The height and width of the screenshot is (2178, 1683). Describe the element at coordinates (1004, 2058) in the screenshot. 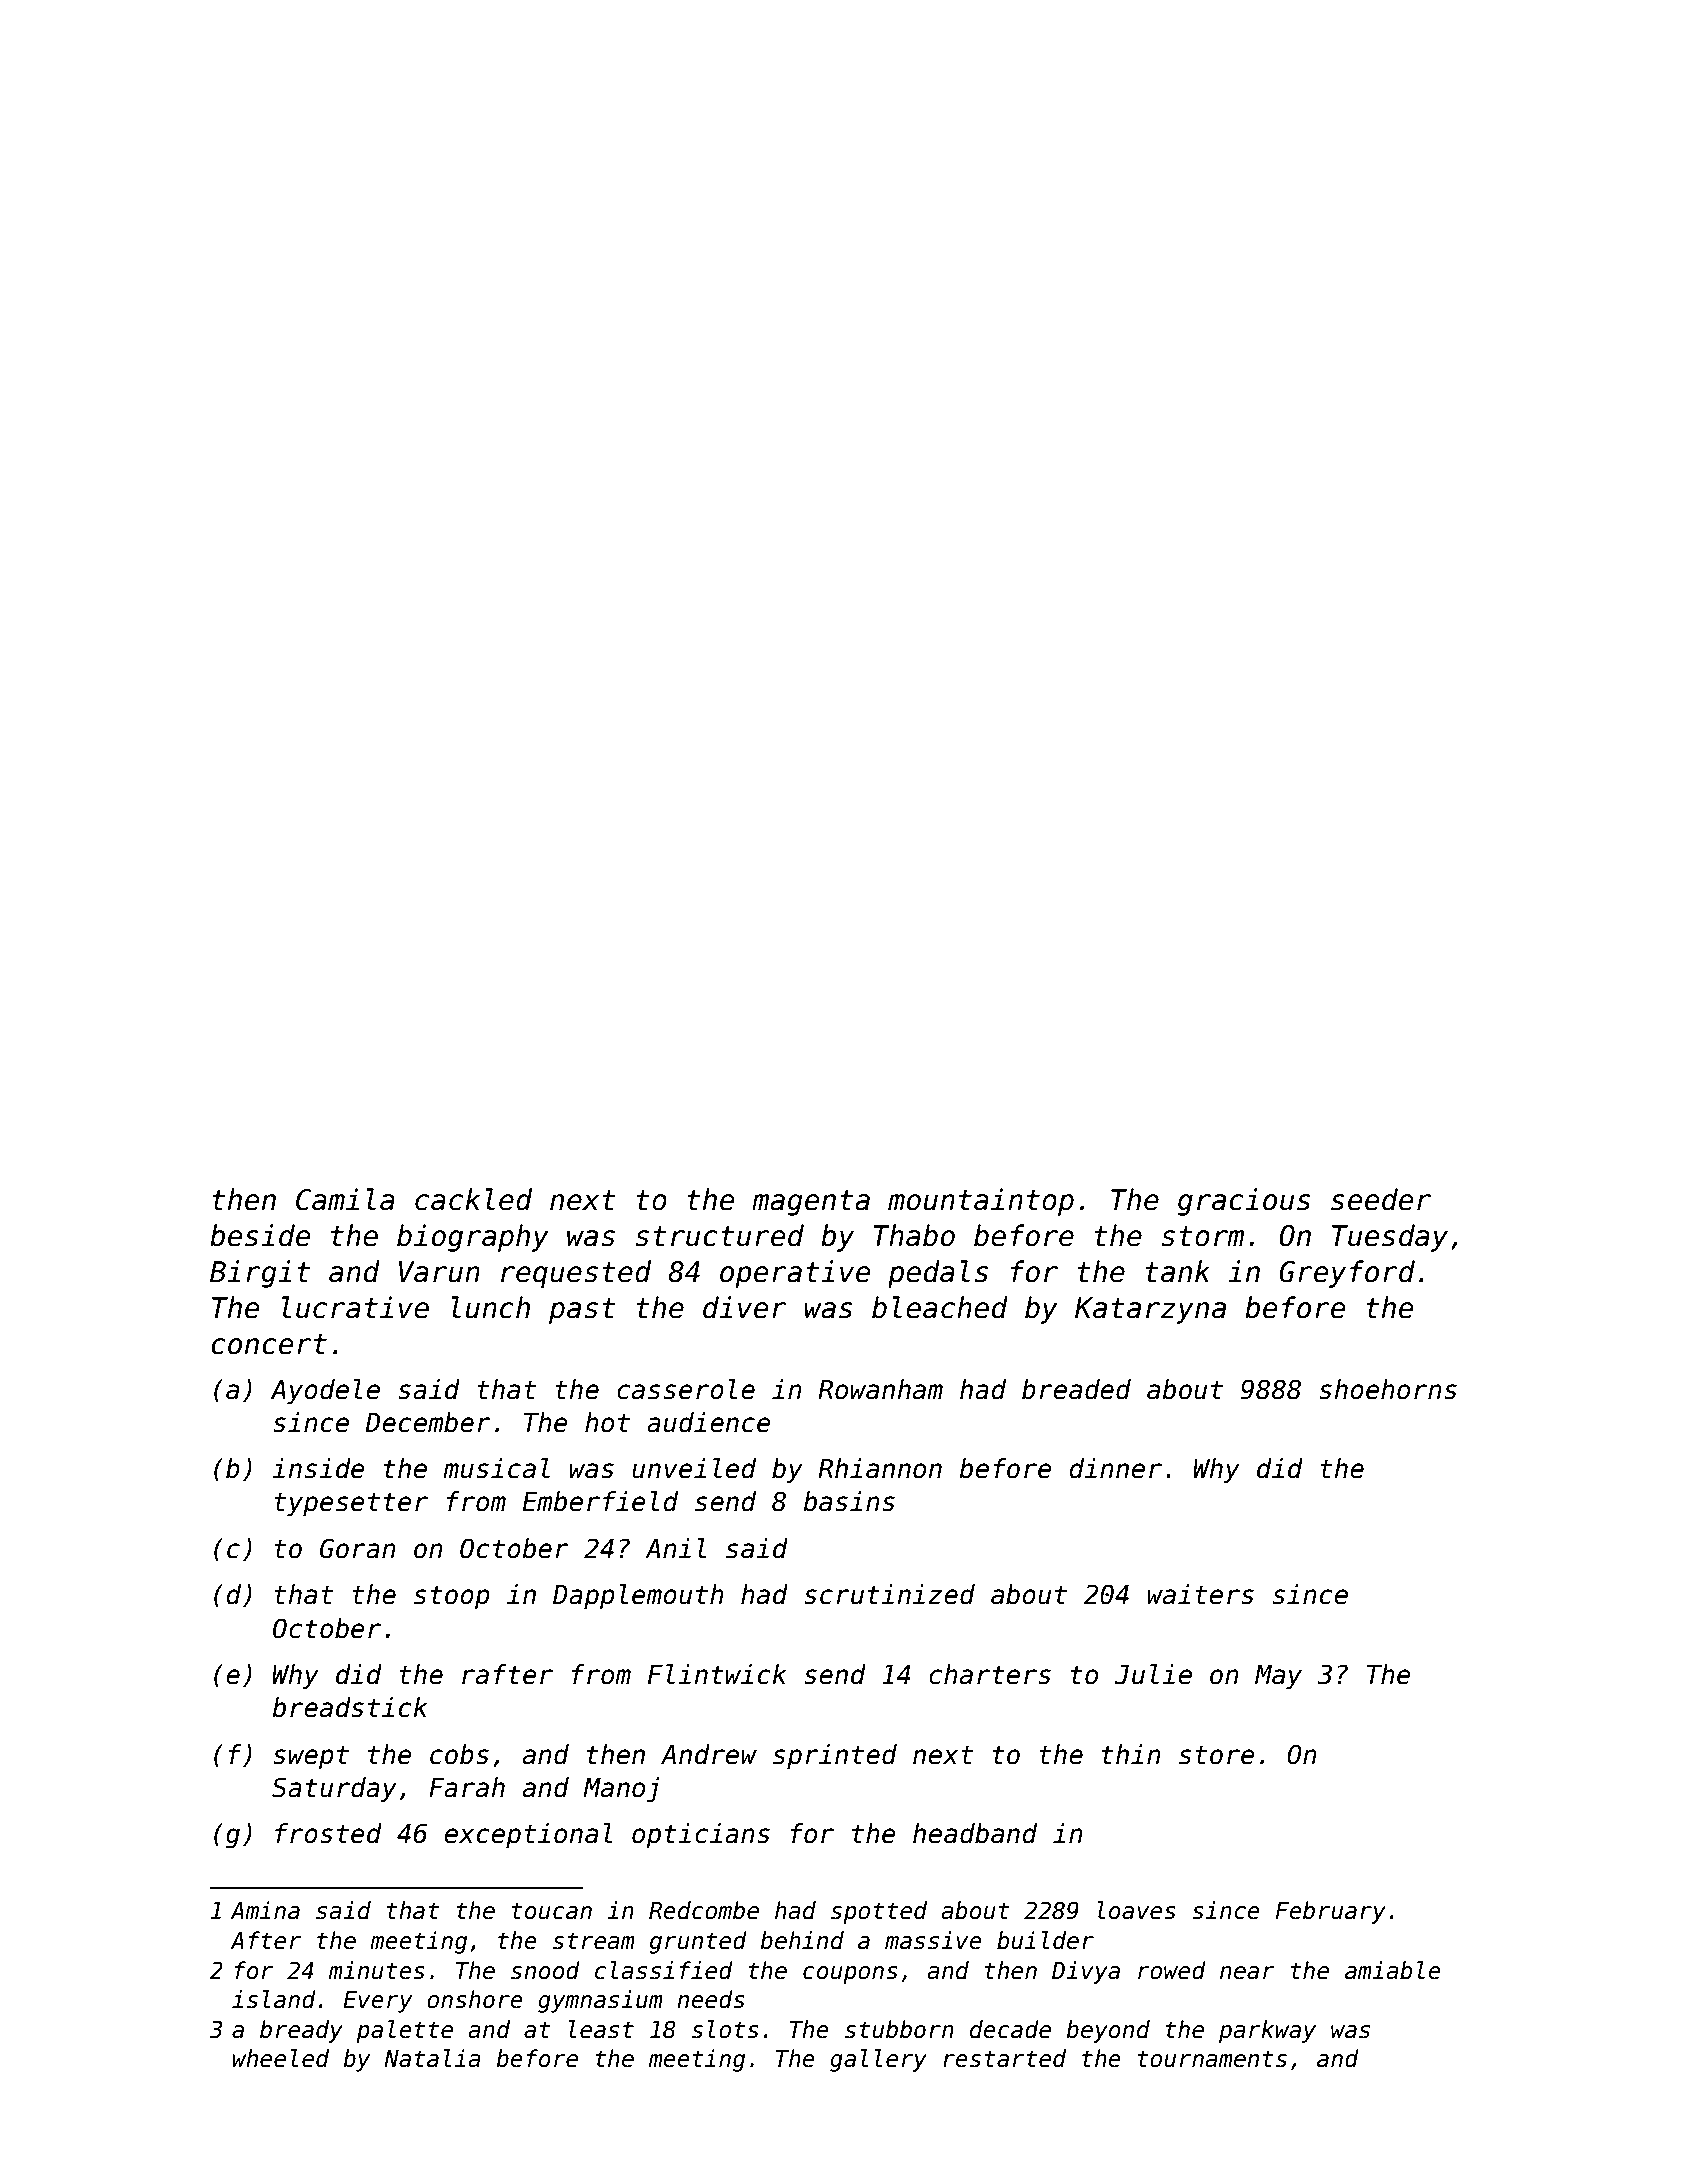

I see `restarted` at that location.
